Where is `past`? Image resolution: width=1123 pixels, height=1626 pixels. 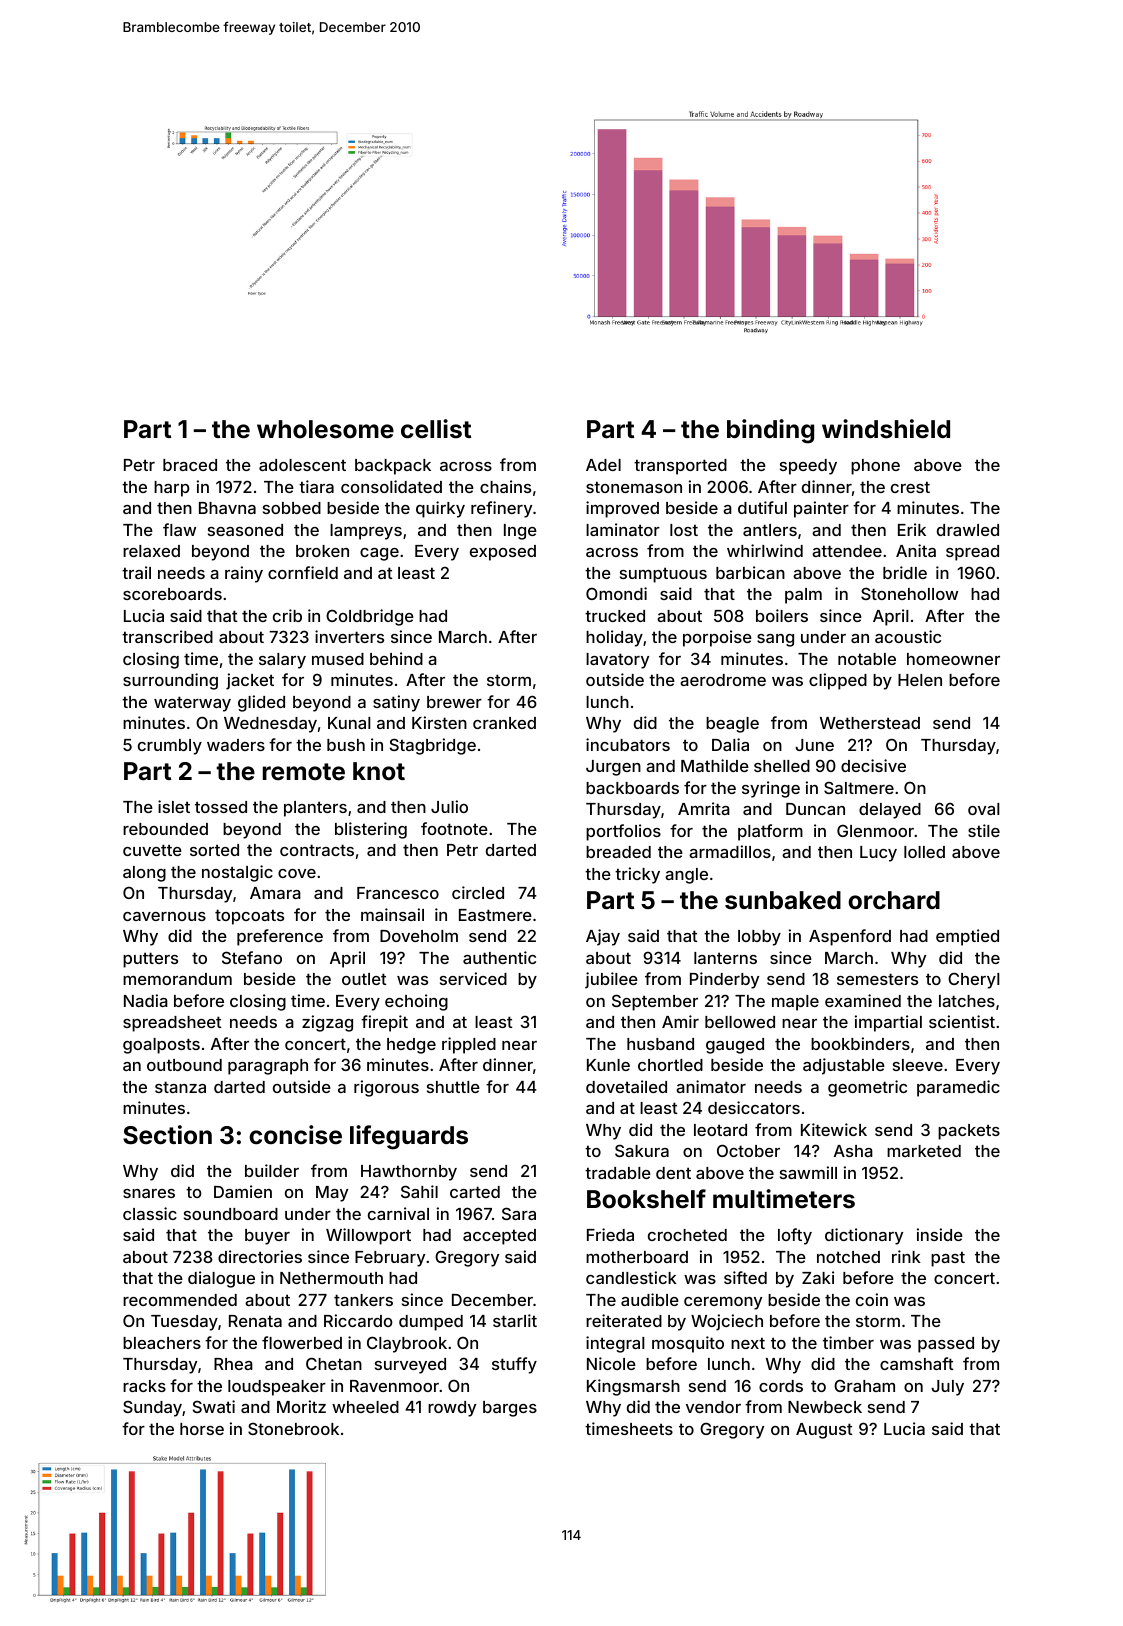
past is located at coordinates (948, 1259).
